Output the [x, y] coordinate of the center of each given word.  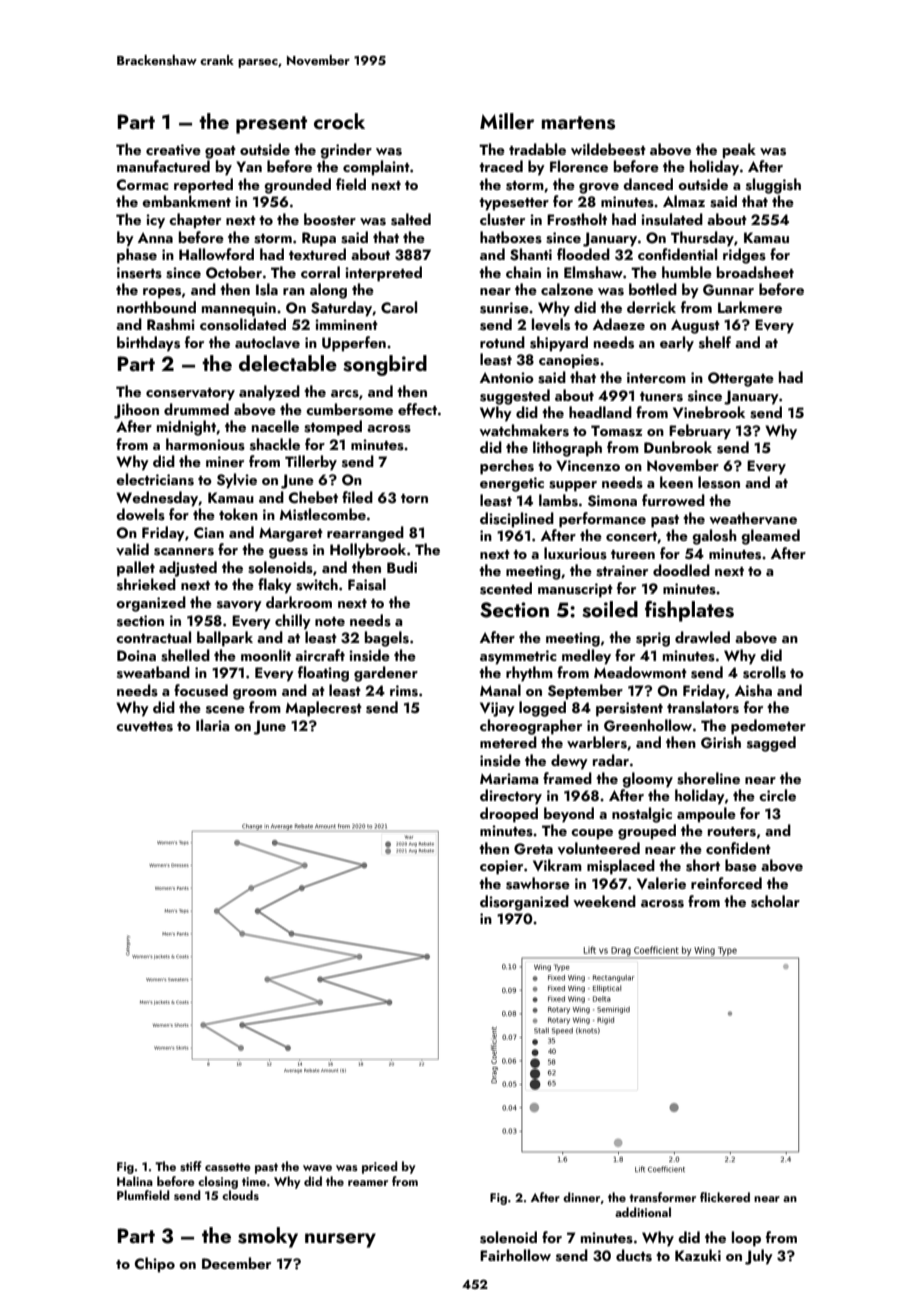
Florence [579, 166]
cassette [228, 1167]
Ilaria [212, 725]
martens [578, 123]
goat [220, 152]
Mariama [509, 778]
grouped [647, 832]
